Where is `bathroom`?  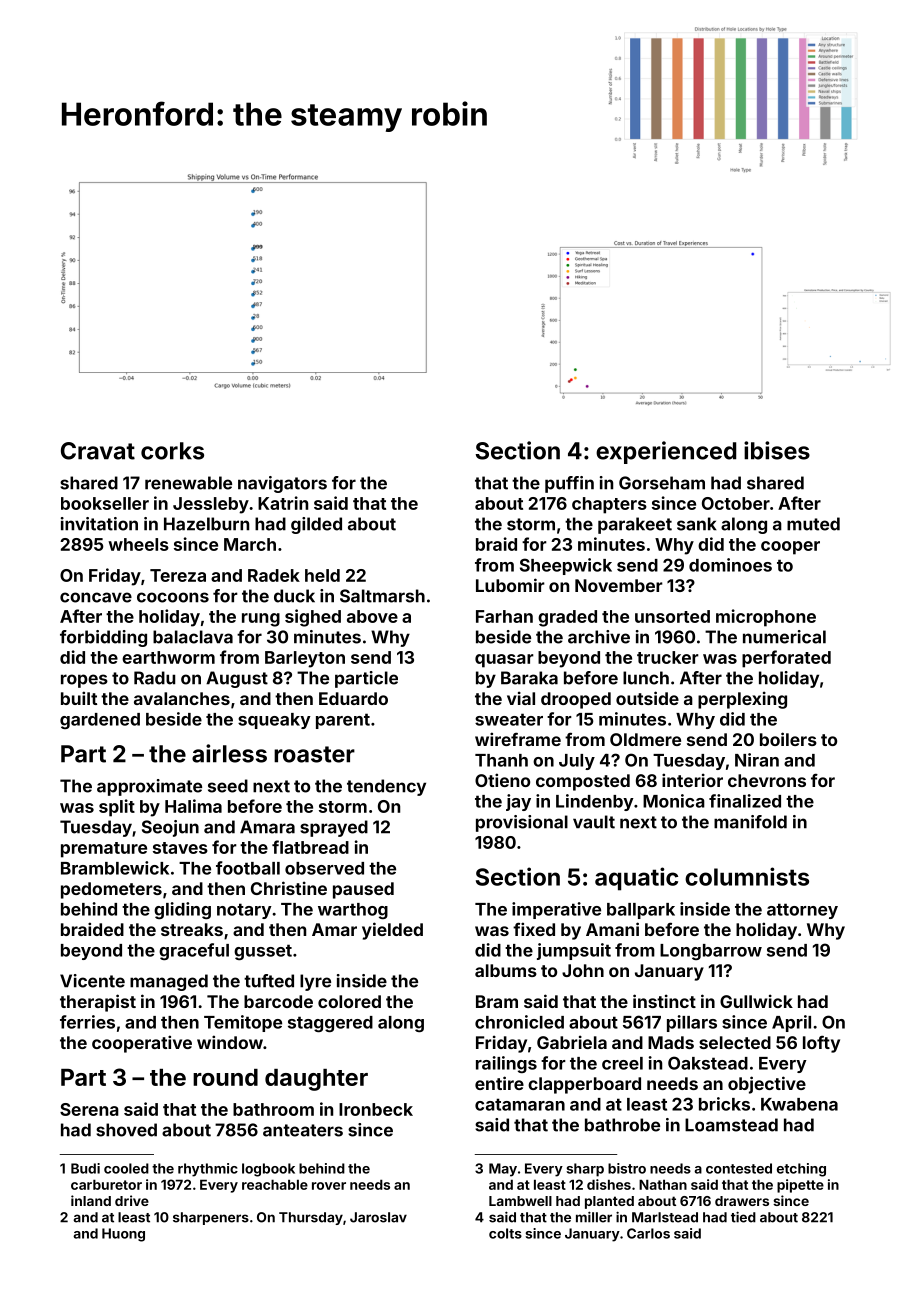
bathroom is located at coordinates (273, 1109).
